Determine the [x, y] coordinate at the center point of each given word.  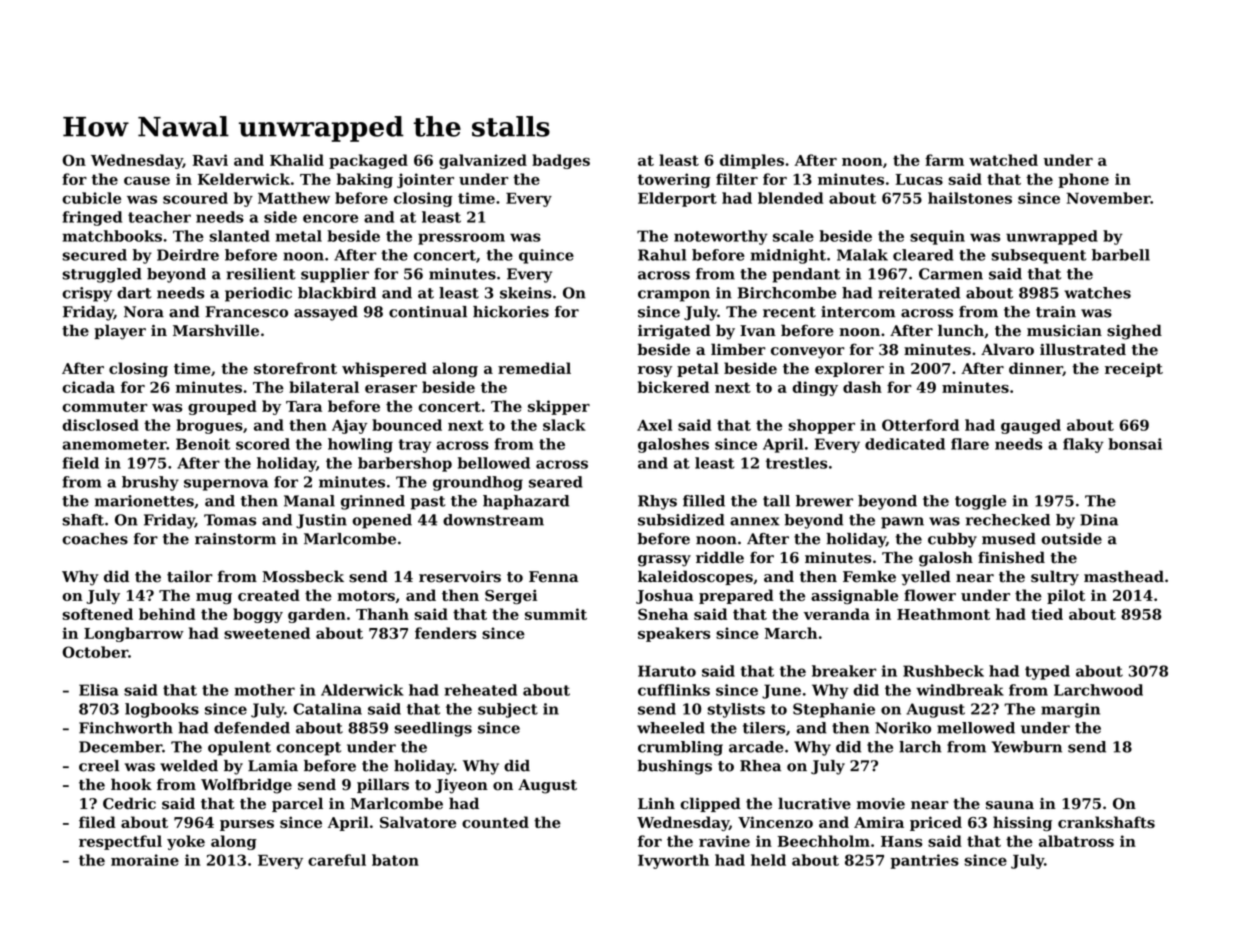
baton [395, 860]
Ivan [758, 330]
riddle [720, 557]
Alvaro [1007, 349]
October [95, 652]
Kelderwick [244, 179]
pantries [925, 861]
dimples [752, 161]
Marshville [216, 330]
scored [263, 444]
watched [1003, 160]
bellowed [494, 463]
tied [1047, 614]
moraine [145, 860]
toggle [980, 502]
